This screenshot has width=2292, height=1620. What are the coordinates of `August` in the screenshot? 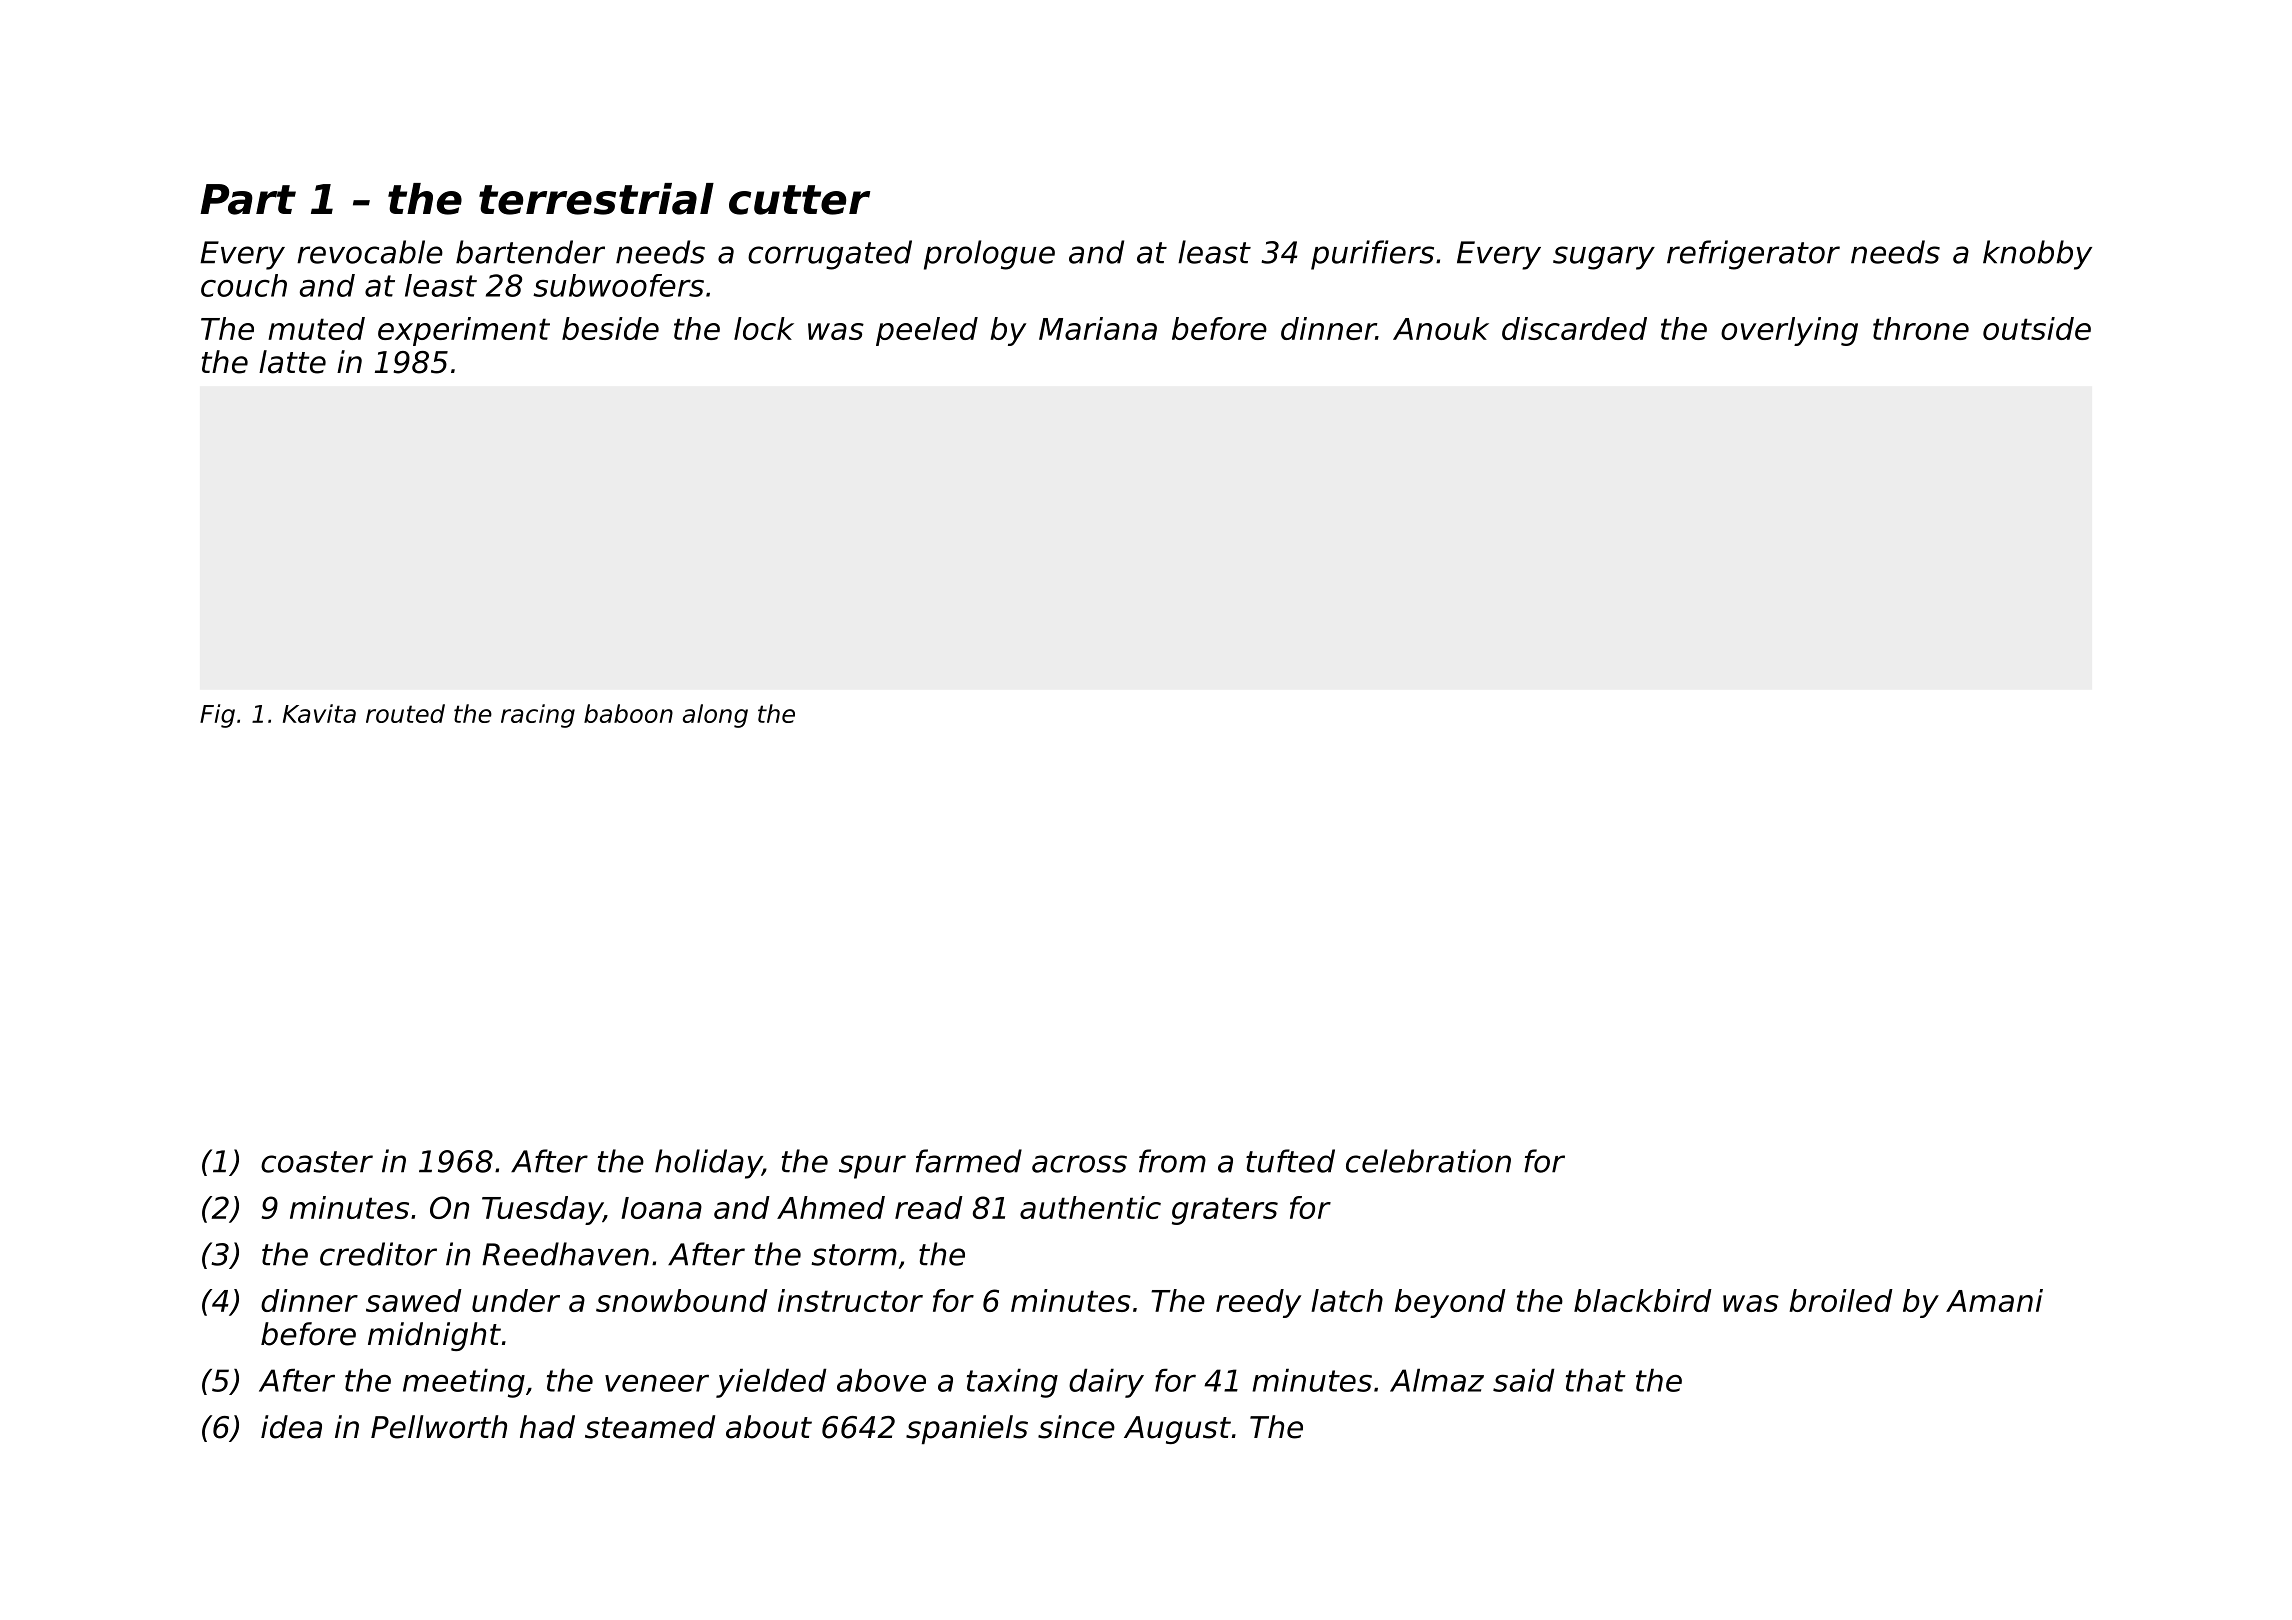 It's located at (1177, 1430).
